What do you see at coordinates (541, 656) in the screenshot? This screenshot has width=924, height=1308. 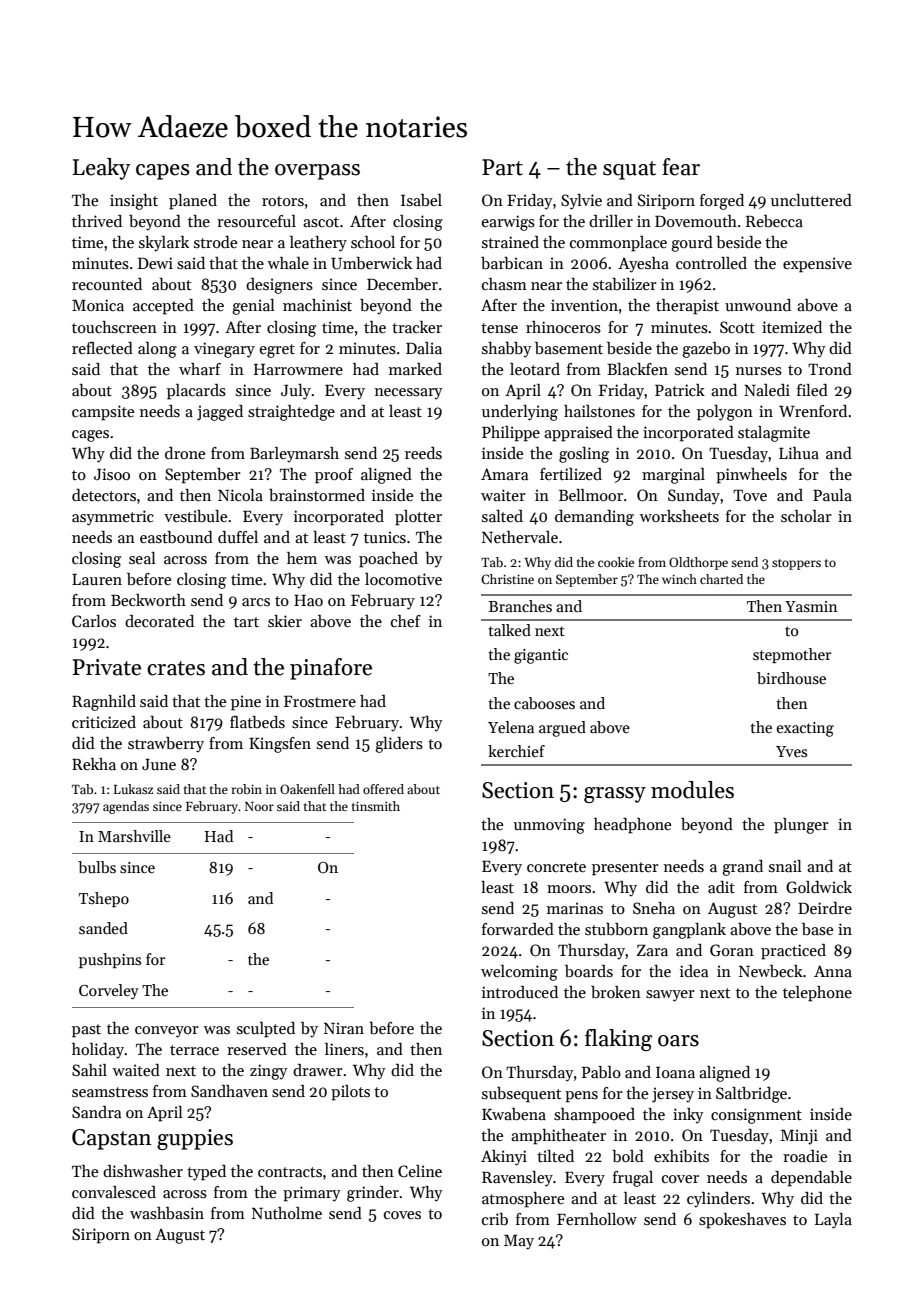 I see `gigantic` at bounding box center [541, 656].
